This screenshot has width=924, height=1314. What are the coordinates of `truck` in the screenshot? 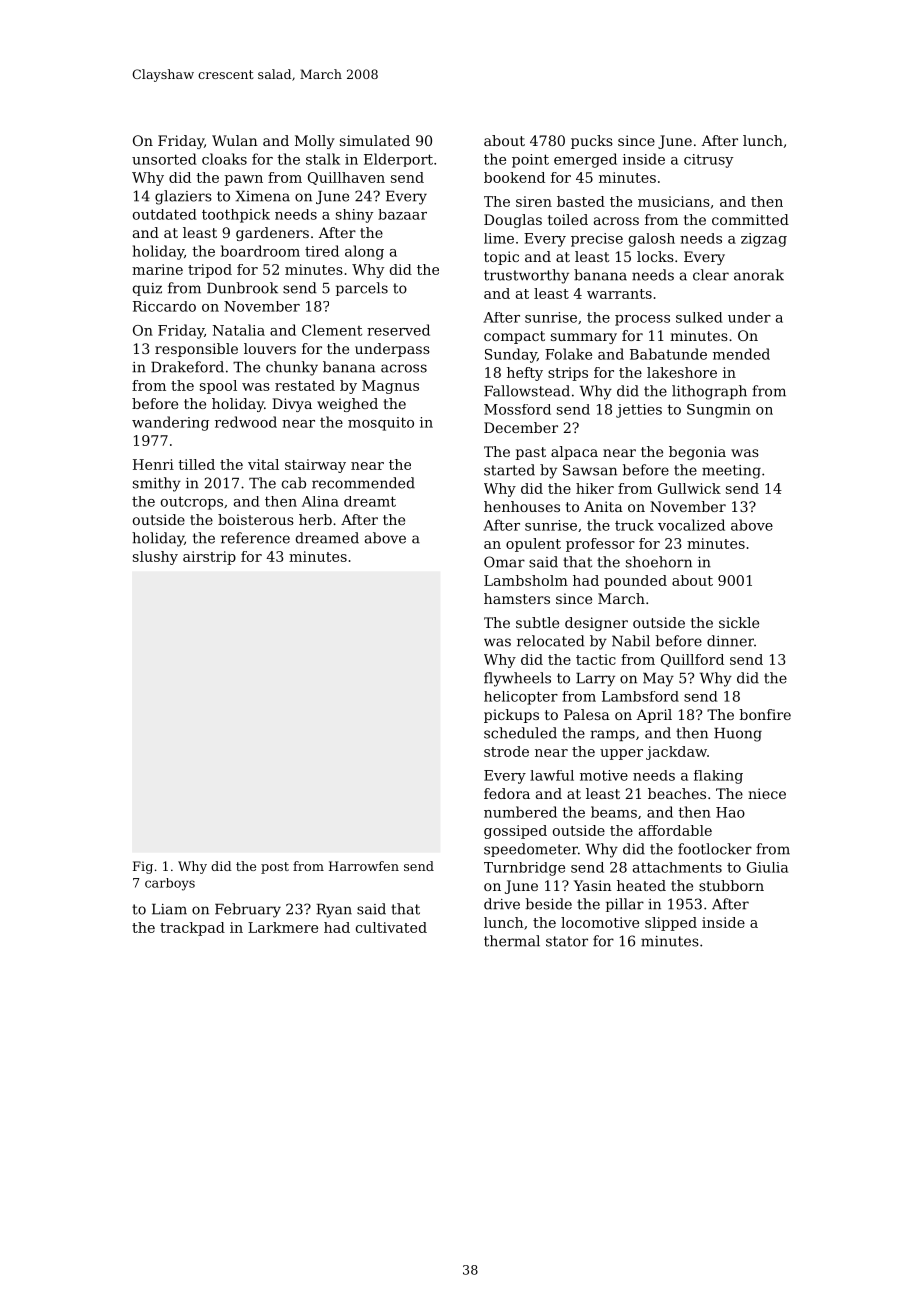 It's located at (634, 525).
